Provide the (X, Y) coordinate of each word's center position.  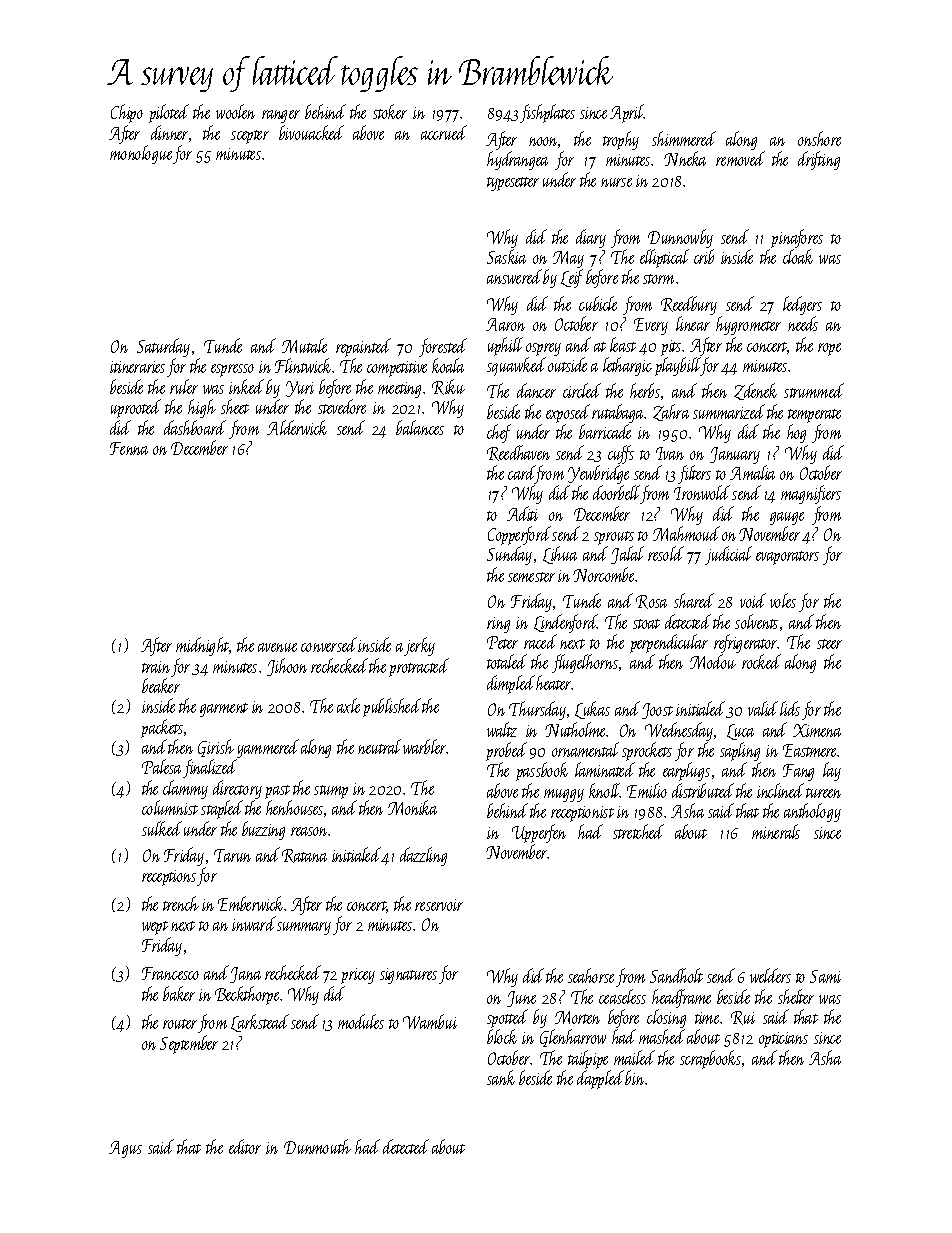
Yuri (300, 389)
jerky (419, 646)
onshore (819, 138)
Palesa (161, 766)
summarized (729, 411)
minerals (776, 831)
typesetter (513, 184)
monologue (142, 154)
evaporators (787, 558)
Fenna (129, 448)
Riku (448, 387)
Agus (125, 1149)
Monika (412, 807)
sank (501, 1077)
